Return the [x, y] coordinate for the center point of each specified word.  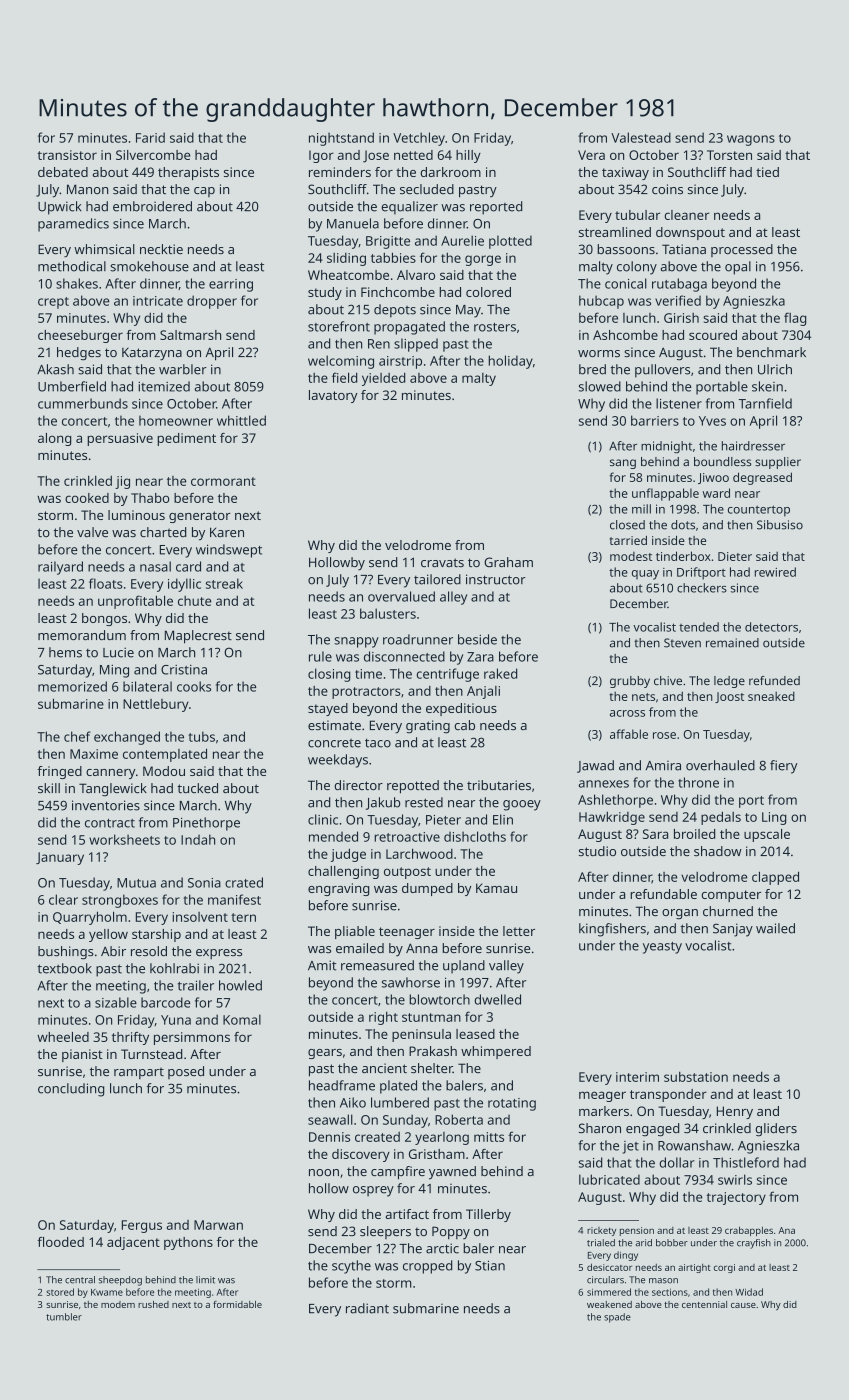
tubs [202, 736]
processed [742, 250]
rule [320, 656]
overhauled [720, 765]
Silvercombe [153, 155]
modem [118, 1304]
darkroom [450, 172]
